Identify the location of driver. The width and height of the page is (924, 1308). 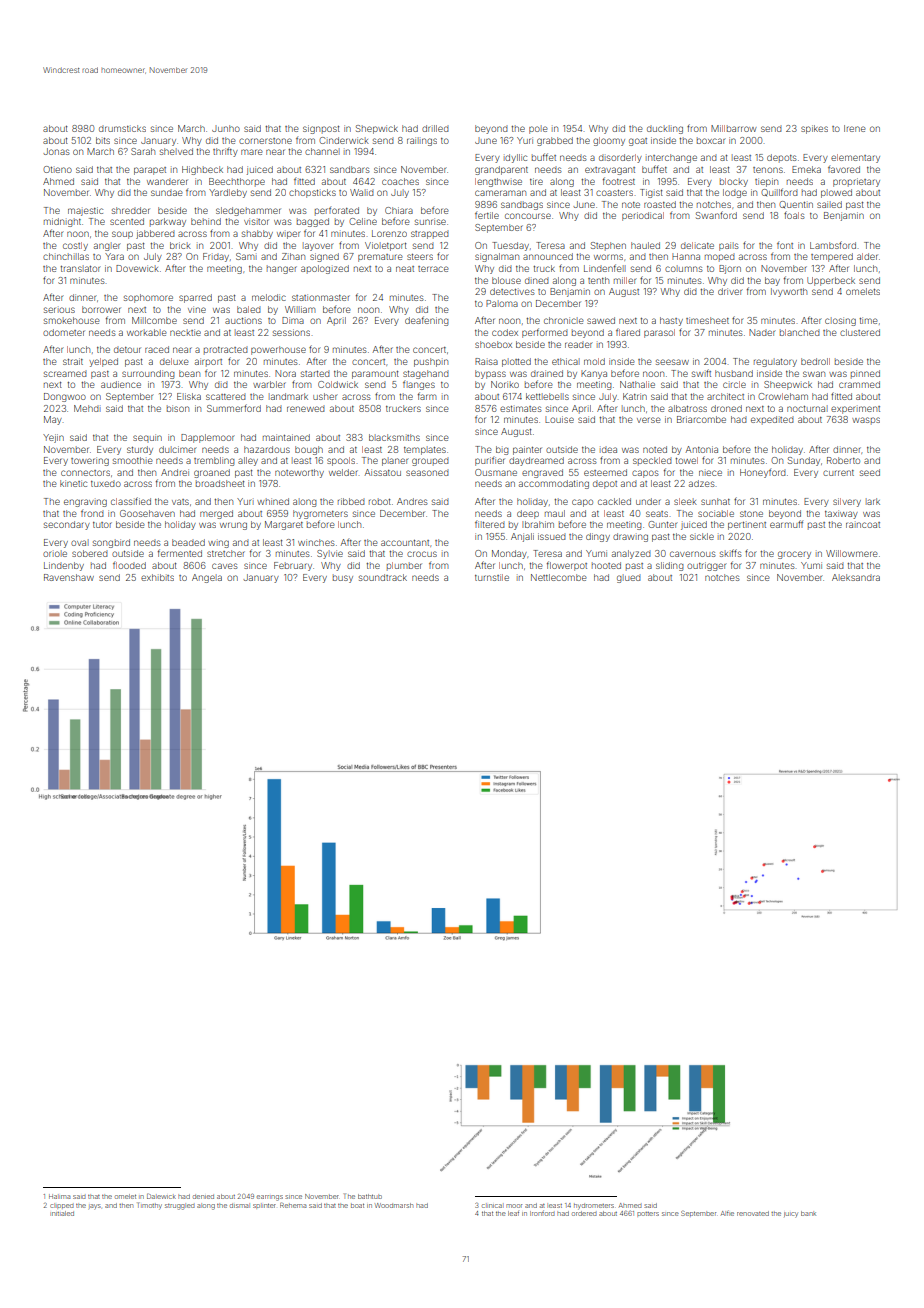
(730, 291).
